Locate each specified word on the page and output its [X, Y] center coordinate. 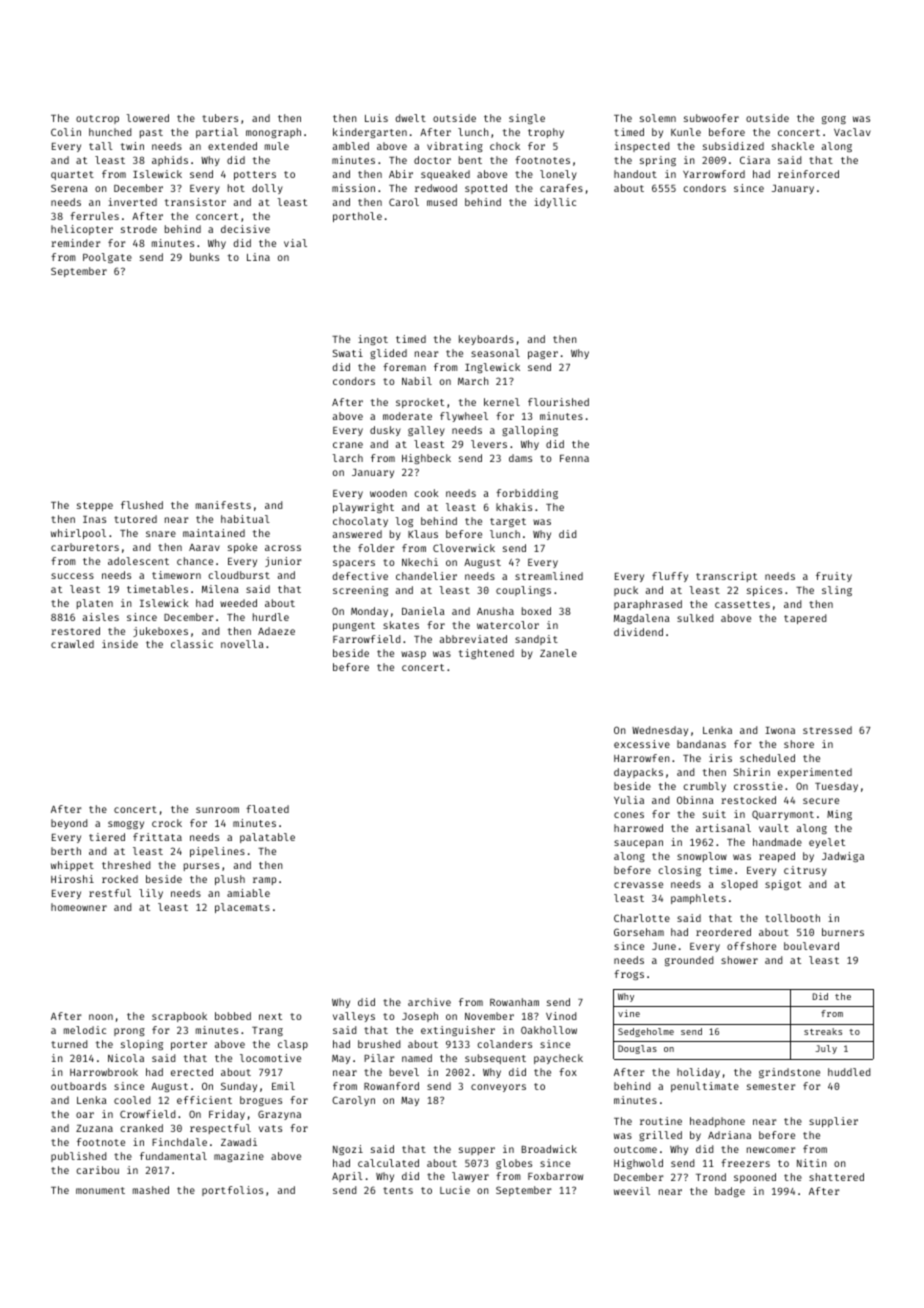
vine [629, 1013]
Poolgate [107, 258]
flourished [558, 402]
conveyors [498, 1088]
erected [192, 1072]
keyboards [486, 340]
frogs [629, 975]
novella [242, 644]
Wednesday [660, 731]
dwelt [411, 118]
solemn [658, 118]
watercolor [508, 625]
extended [232, 146]
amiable [248, 893]
